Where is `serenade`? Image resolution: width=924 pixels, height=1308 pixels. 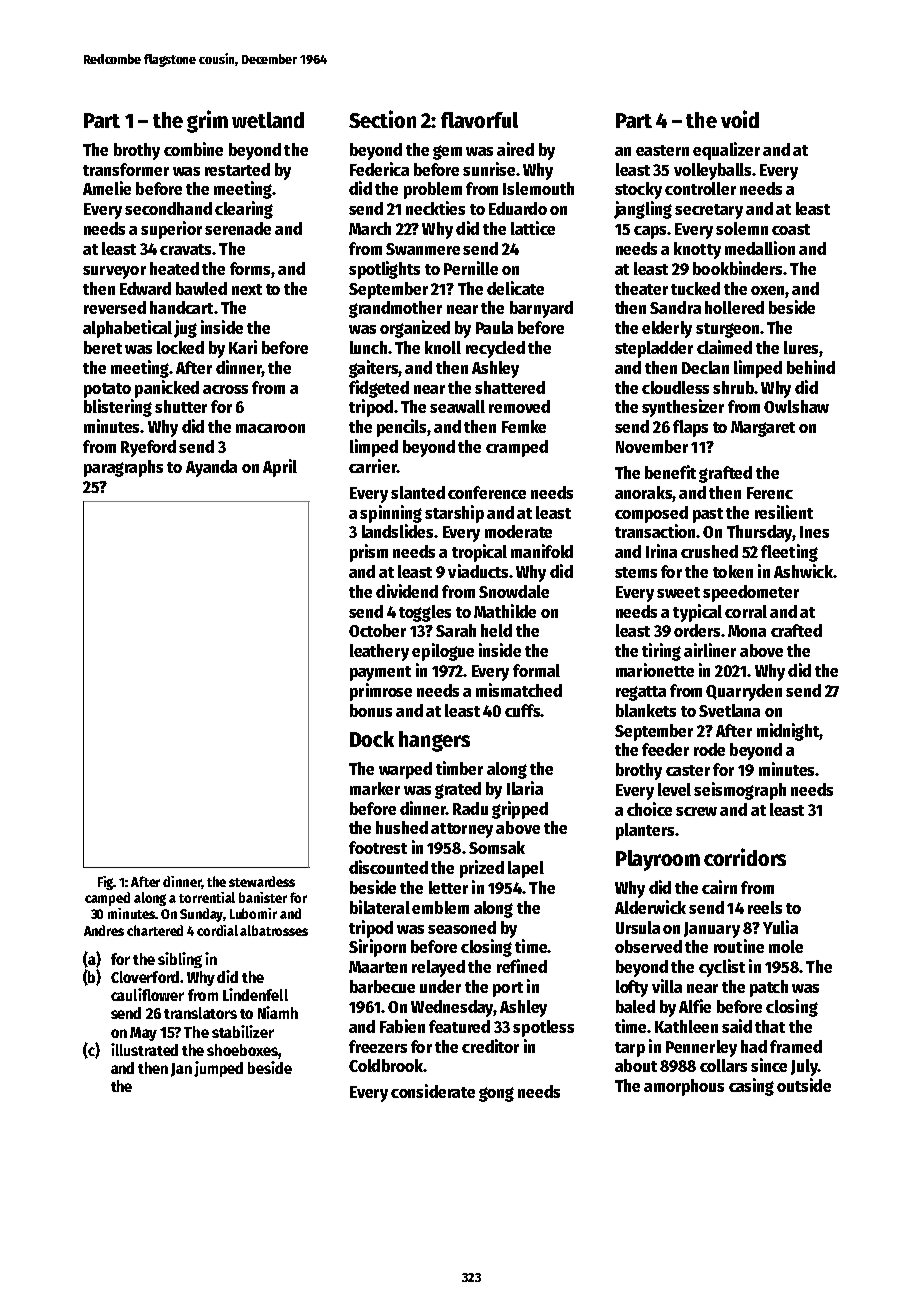 serenade is located at coordinates (238, 228).
